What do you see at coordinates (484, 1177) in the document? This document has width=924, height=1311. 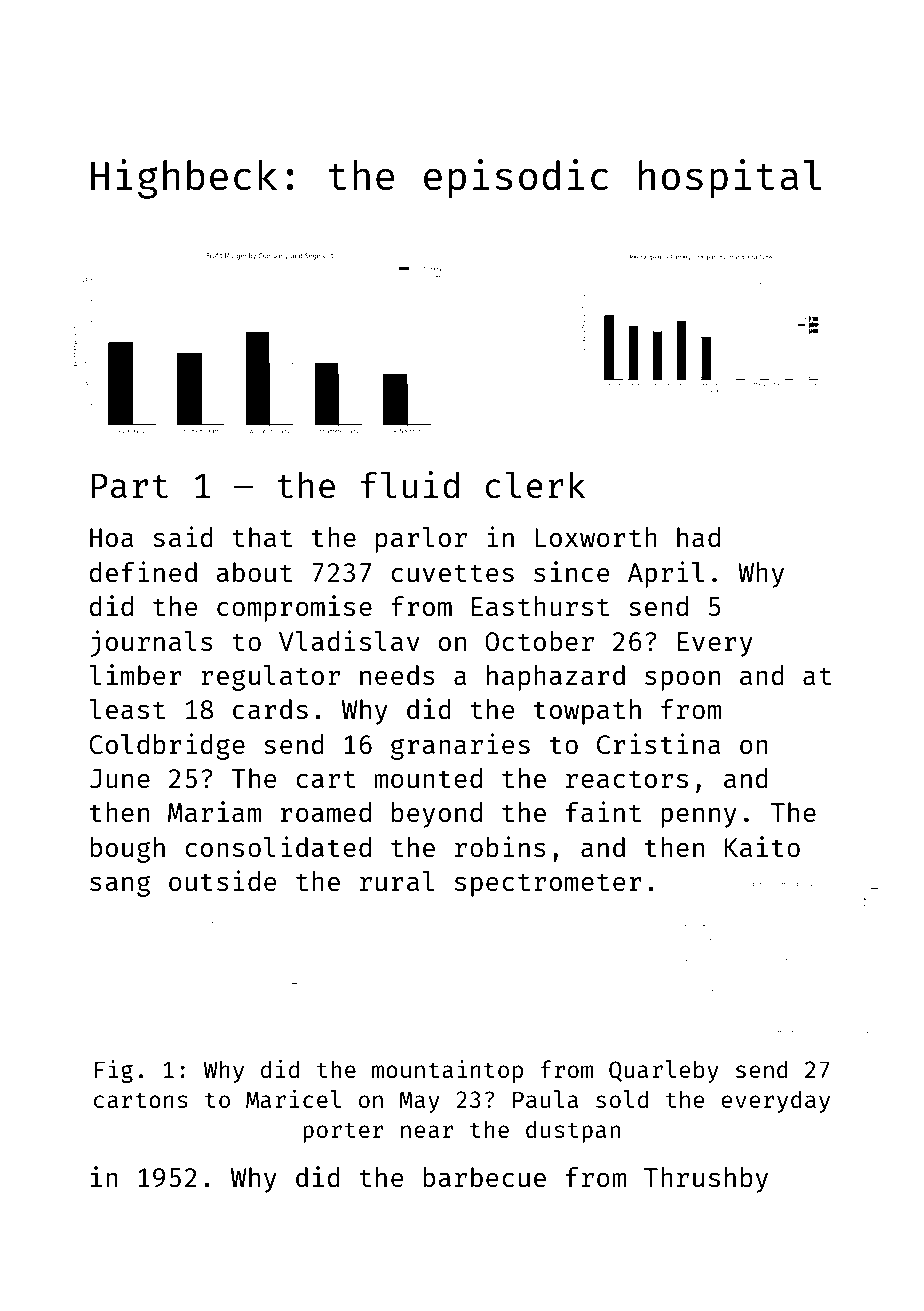 I see `barbecue` at bounding box center [484, 1177].
